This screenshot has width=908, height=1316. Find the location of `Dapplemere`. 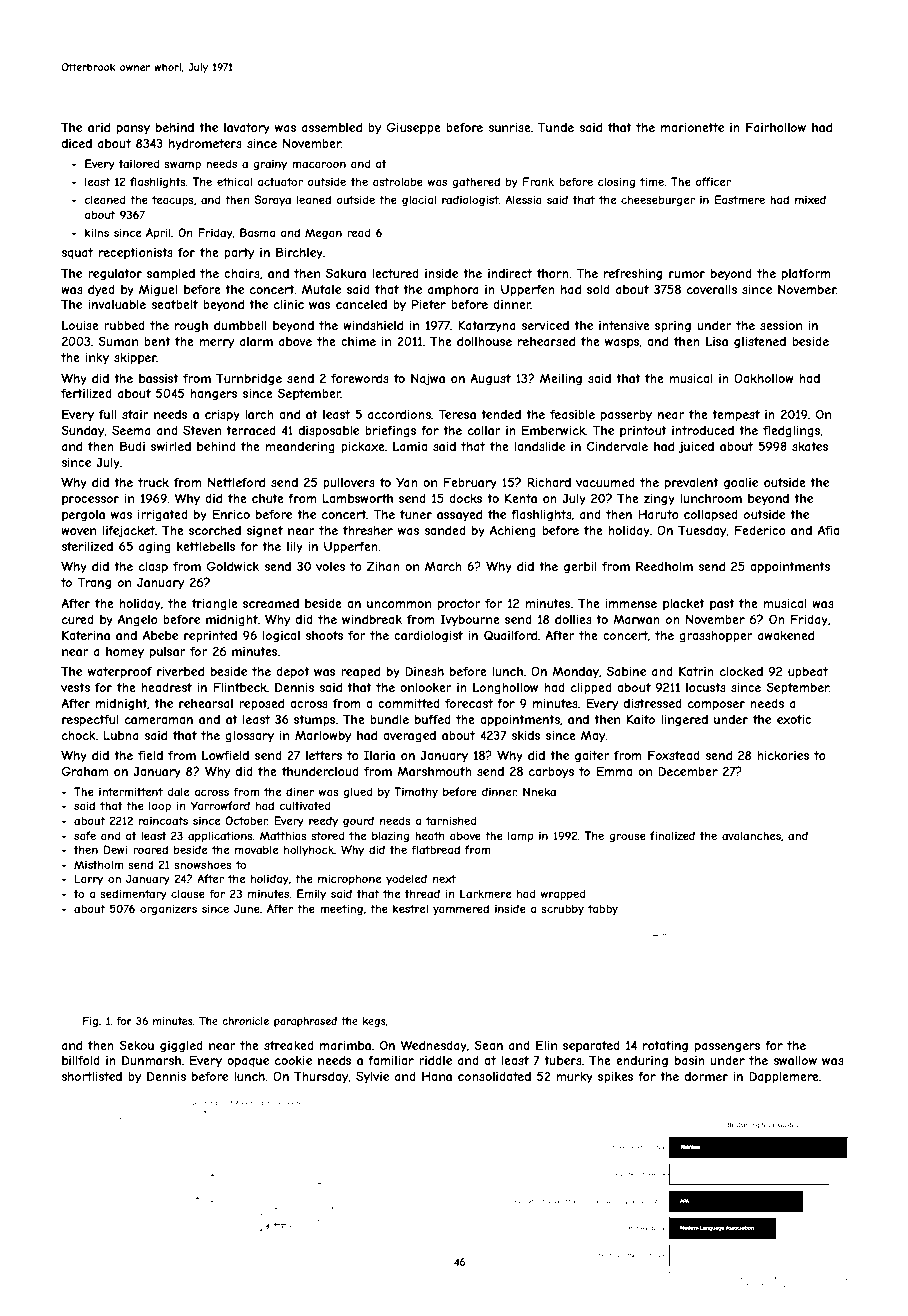

Dapplemere is located at coordinates (784, 1077).
